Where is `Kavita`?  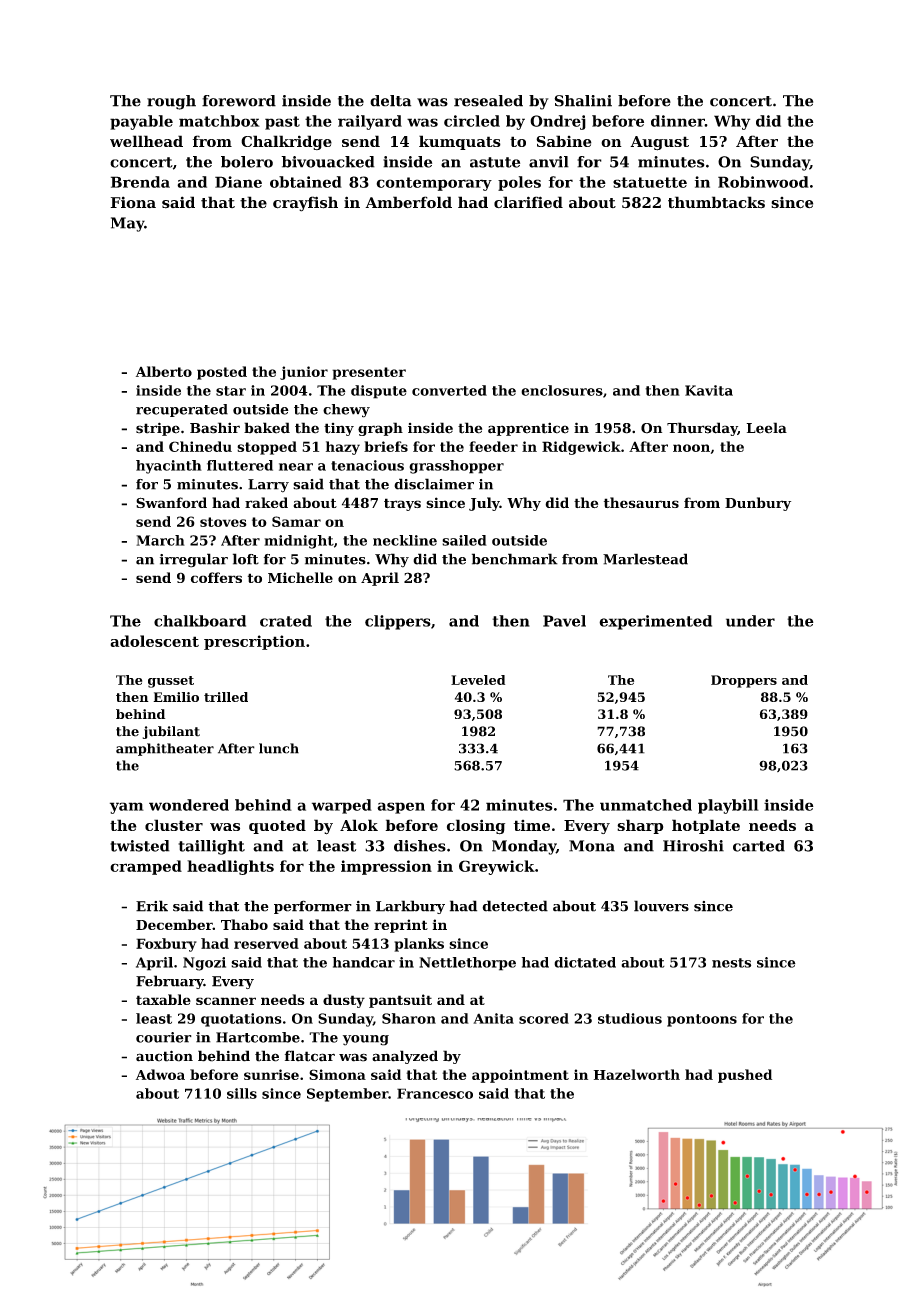
Kavita is located at coordinates (709, 390).
